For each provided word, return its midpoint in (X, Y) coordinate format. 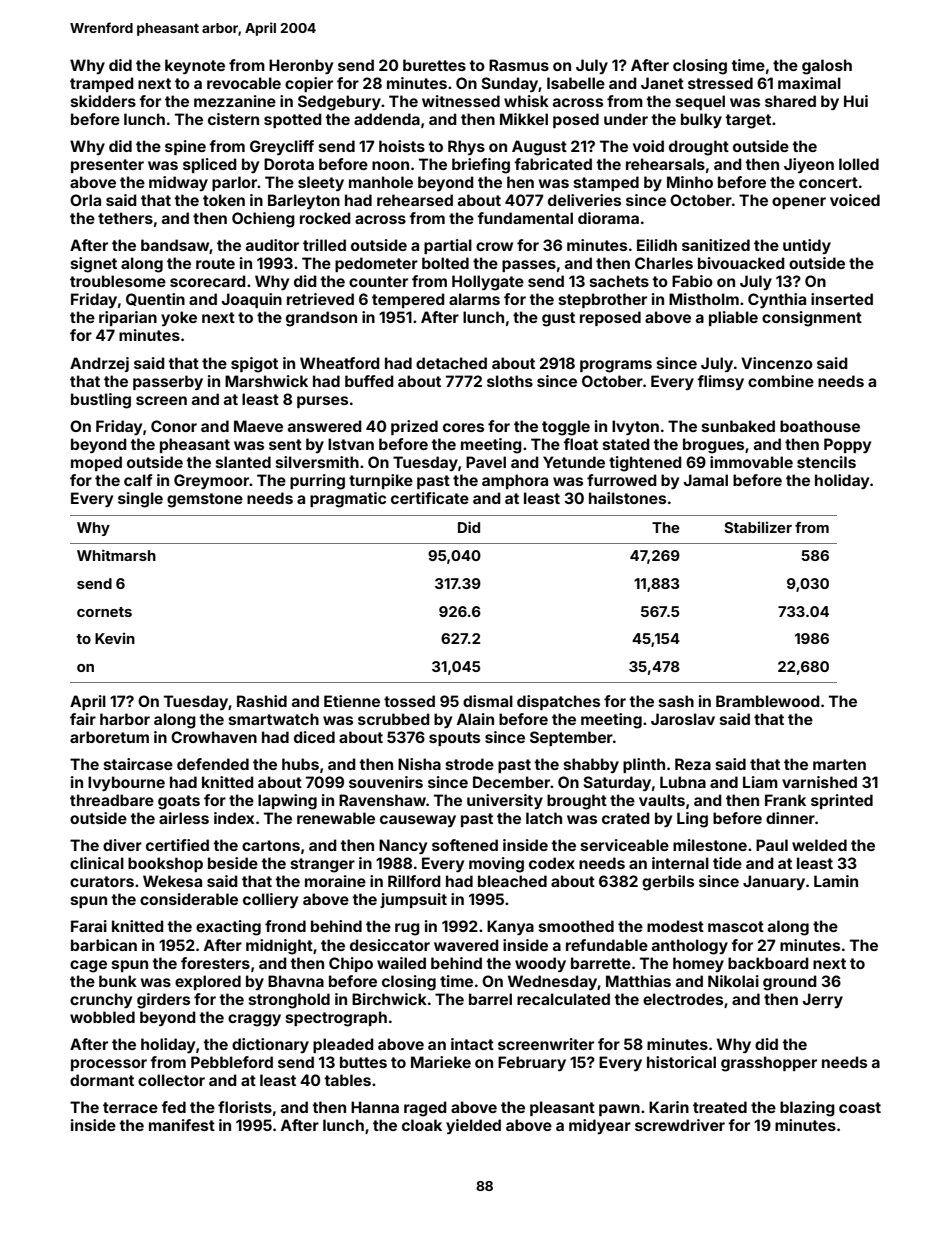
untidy (807, 246)
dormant (102, 1080)
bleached (512, 881)
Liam (760, 782)
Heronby (301, 66)
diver (122, 845)
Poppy (847, 445)
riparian (128, 318)
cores (463, 427)
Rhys (466, 147)
